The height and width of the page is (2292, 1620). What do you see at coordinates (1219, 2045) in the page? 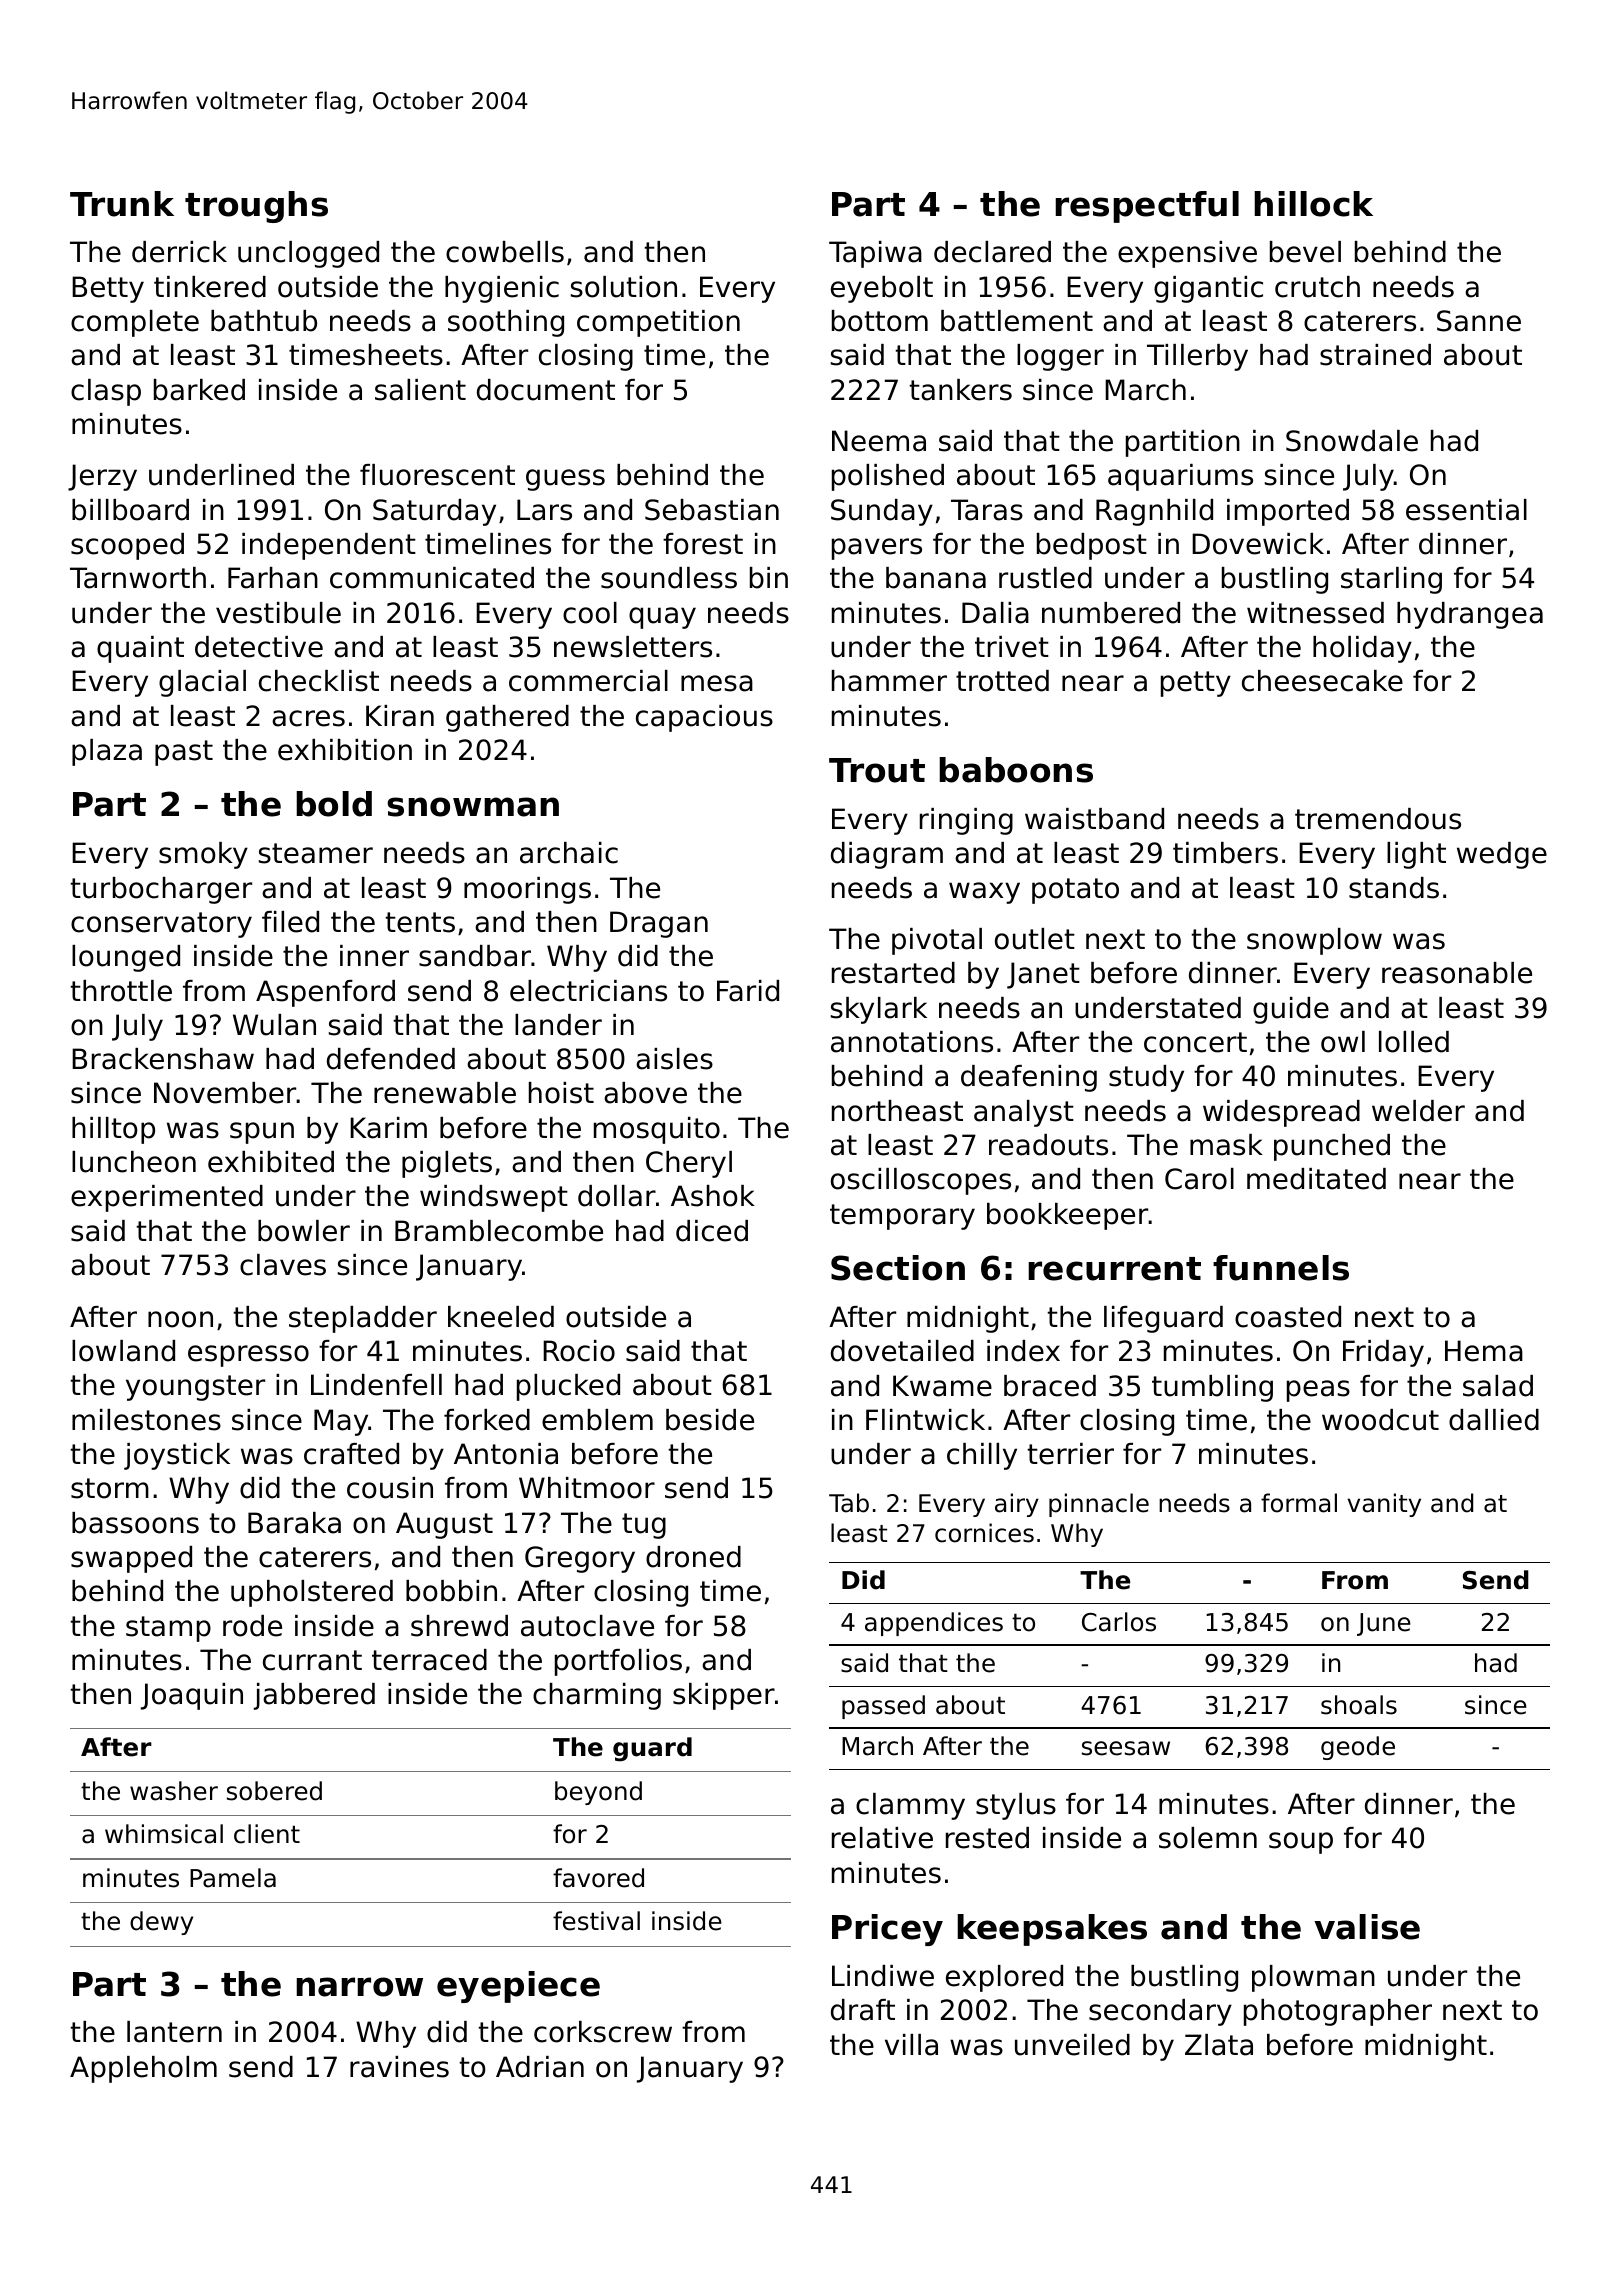
I see `Zlata` at bounding box center [1219, 2045].
